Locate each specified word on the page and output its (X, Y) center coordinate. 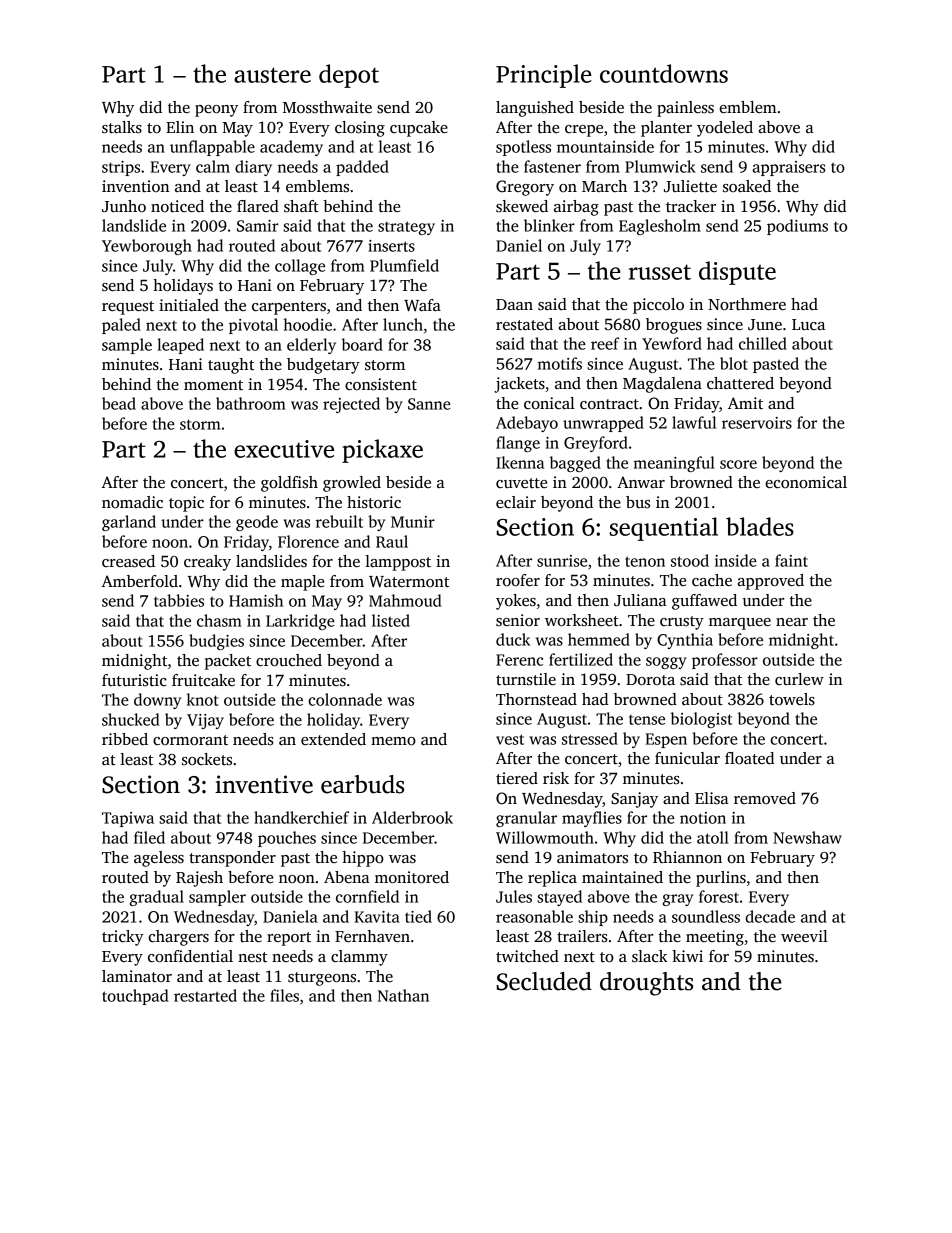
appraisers (789, 168)
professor (725, 661)
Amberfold (140, 581)
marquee (740, 624)
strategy (406, 228)
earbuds (362, 784)
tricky (123, 938)
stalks (122, 127)
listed (391, 620)
